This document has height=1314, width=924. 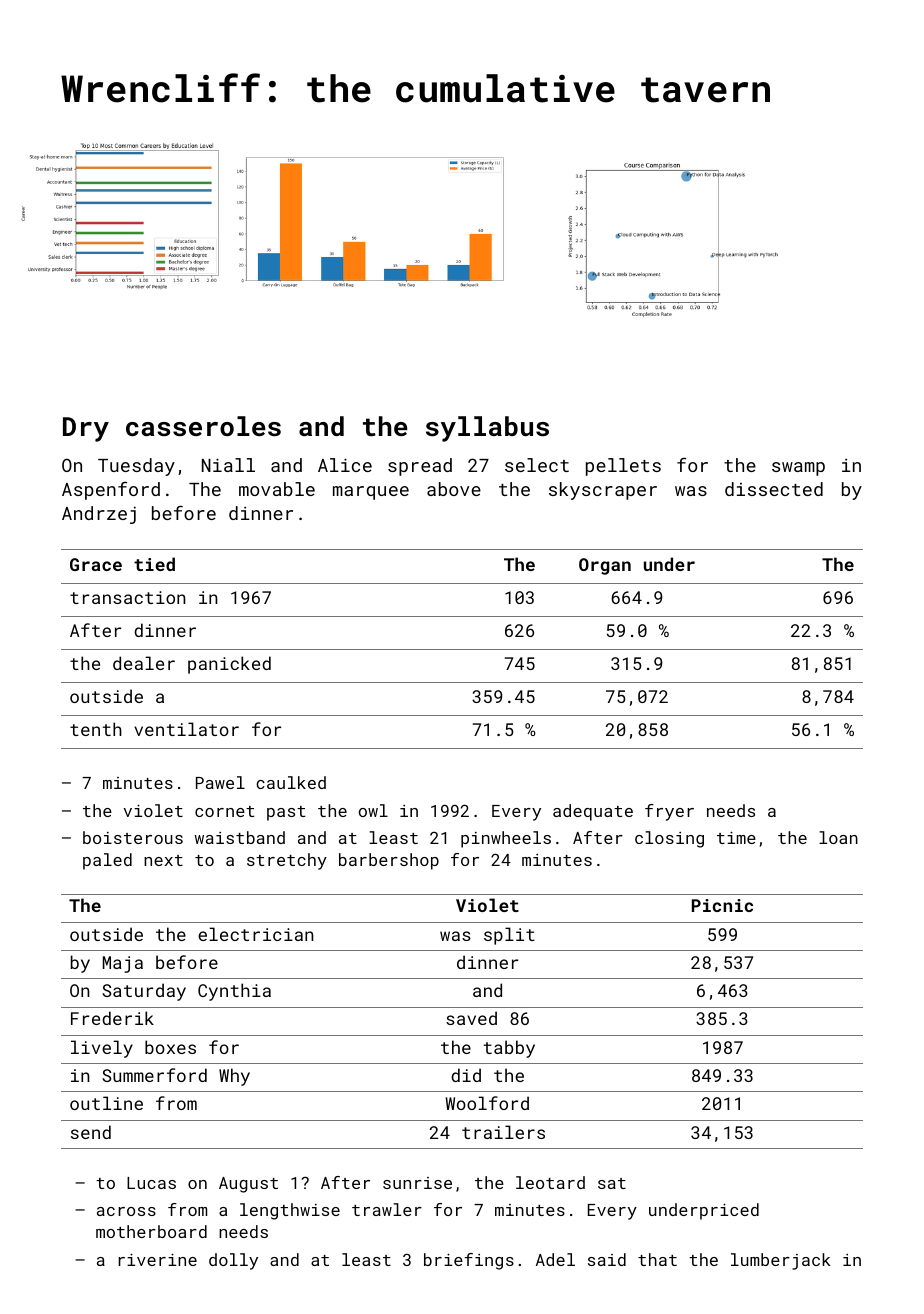 What do you see at coordinates (669, 812) in the document?
I see `fryer` at bounding box center [669, 812].
